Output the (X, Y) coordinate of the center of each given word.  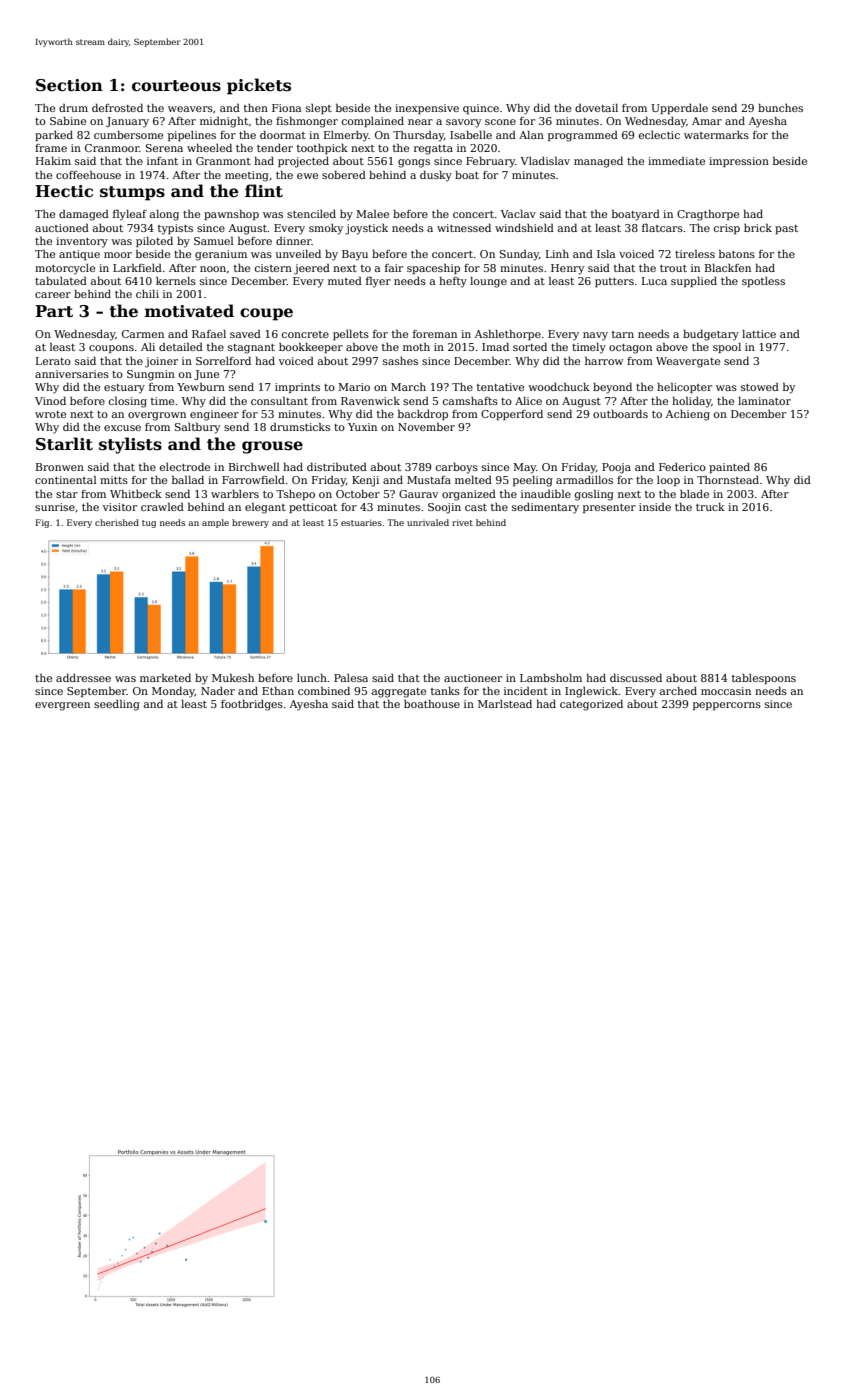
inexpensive (427, 109)
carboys (457, 468)
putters (614, 282)
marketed (165, 677)
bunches (780, 107)
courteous (176, 86)
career (53, 295)
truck (710, 506)
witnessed (464, 227)
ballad (188, 479)
